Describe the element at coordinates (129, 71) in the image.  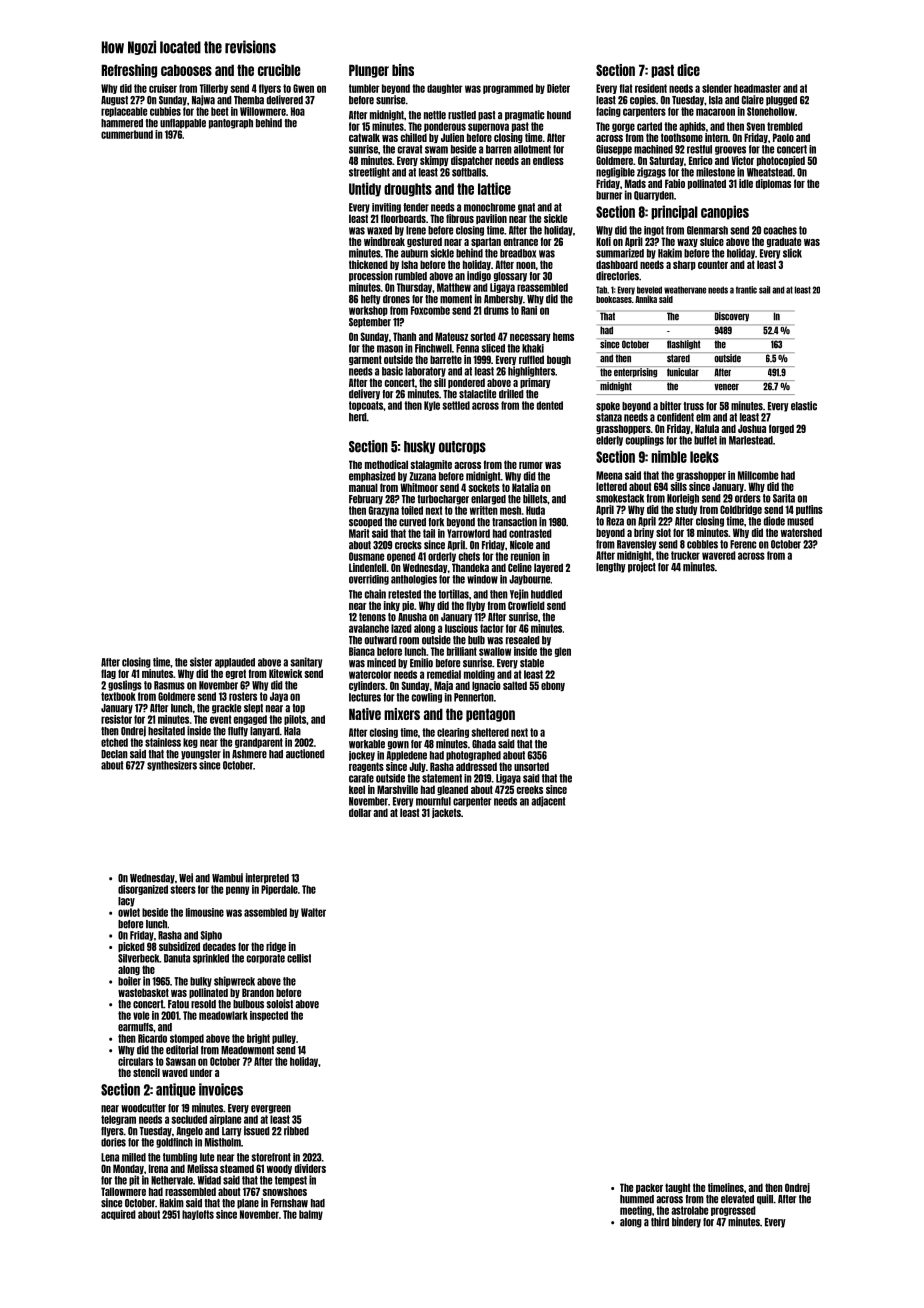
I see `Refreshing` at that location.
